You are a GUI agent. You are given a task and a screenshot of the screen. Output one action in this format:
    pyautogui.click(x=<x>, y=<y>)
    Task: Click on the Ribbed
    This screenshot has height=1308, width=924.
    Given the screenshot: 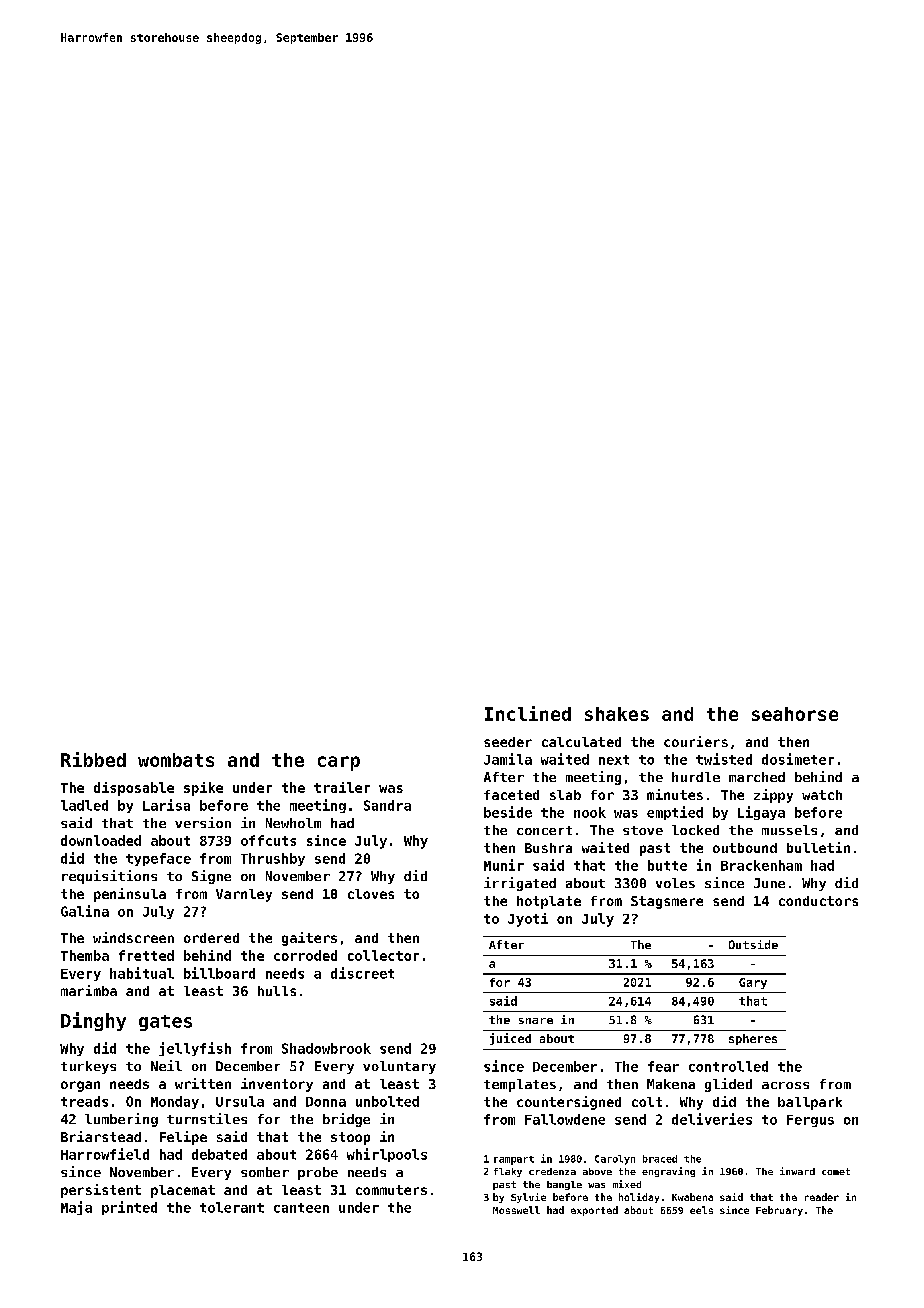 What is the action you would take?
    pyautogui.click(x=93, y=759)
